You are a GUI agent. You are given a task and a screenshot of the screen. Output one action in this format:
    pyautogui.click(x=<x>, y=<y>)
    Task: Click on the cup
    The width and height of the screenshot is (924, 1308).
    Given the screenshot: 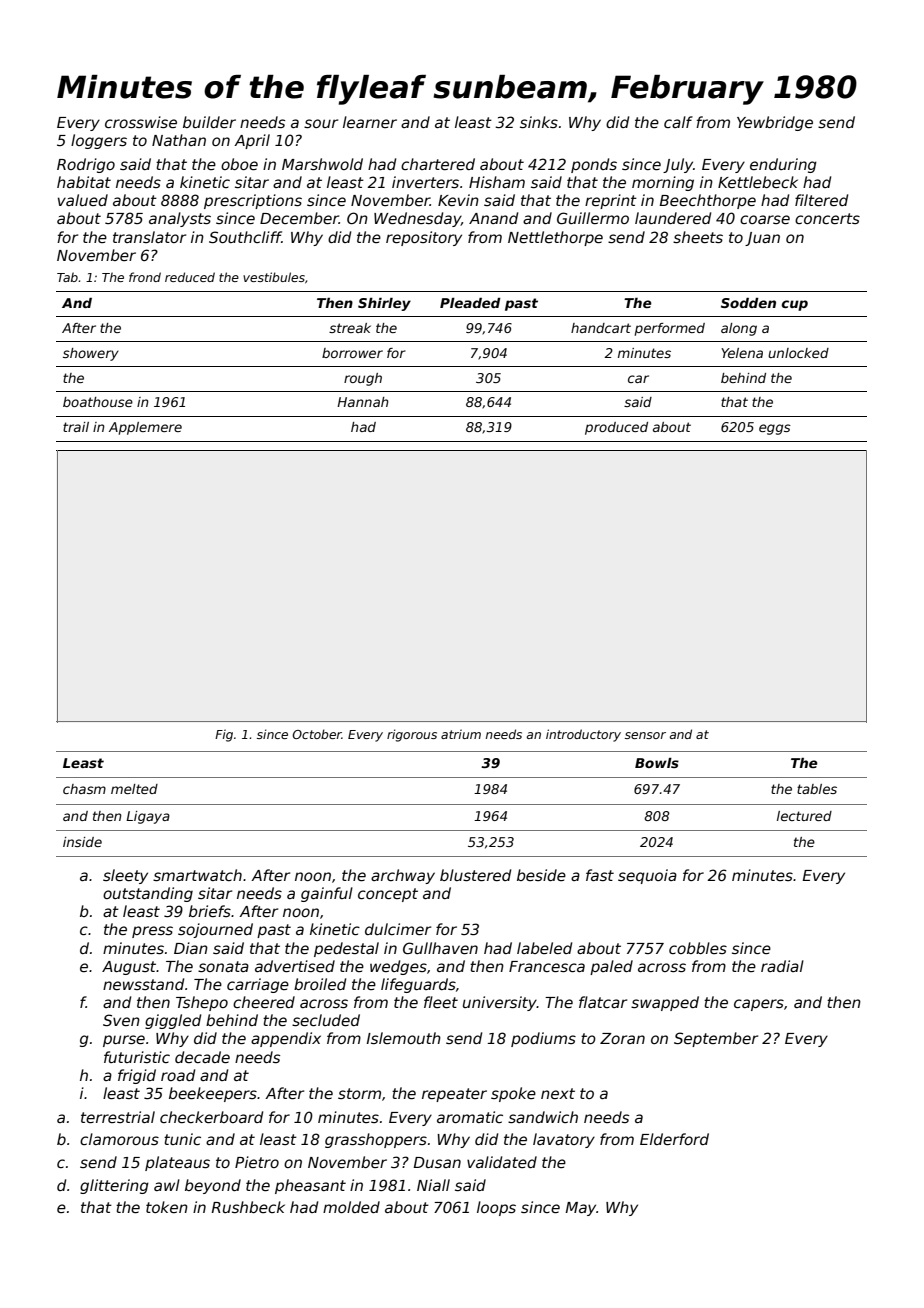 What is the action you would take?
    pyautogui.click(x=795, y=305)
